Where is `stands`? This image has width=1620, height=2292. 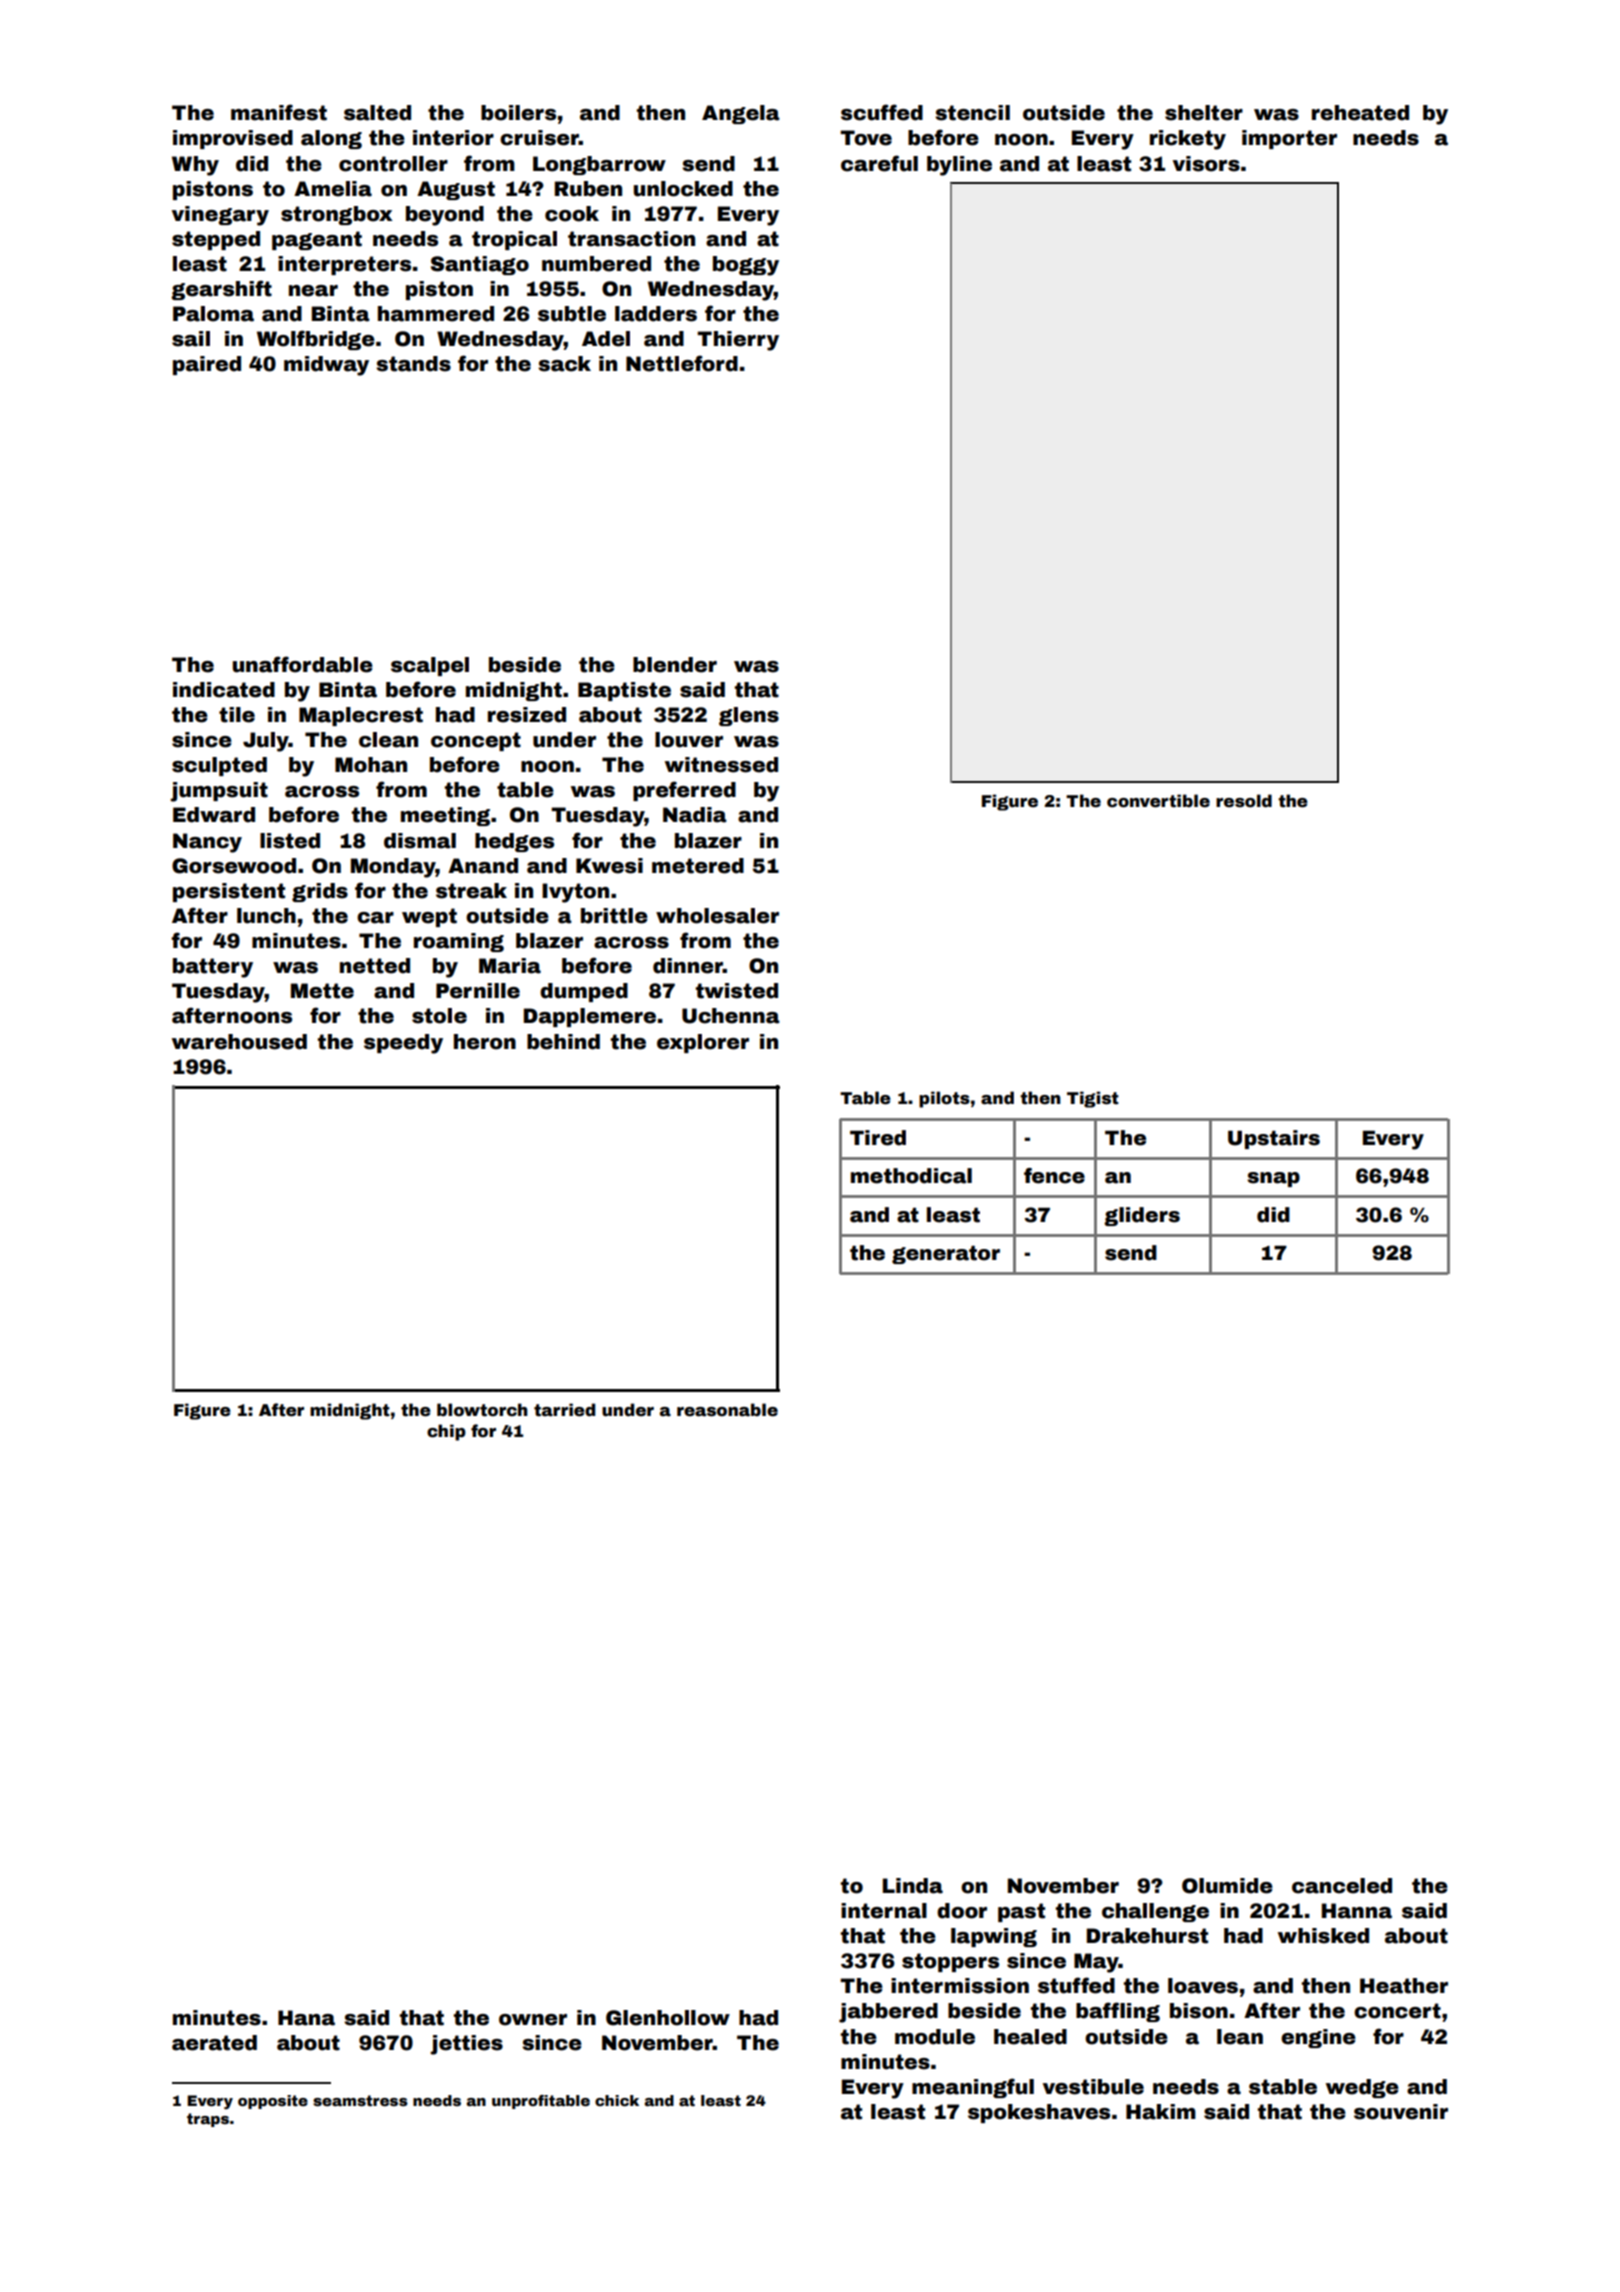 stands is located at coordinates (413, 364).
